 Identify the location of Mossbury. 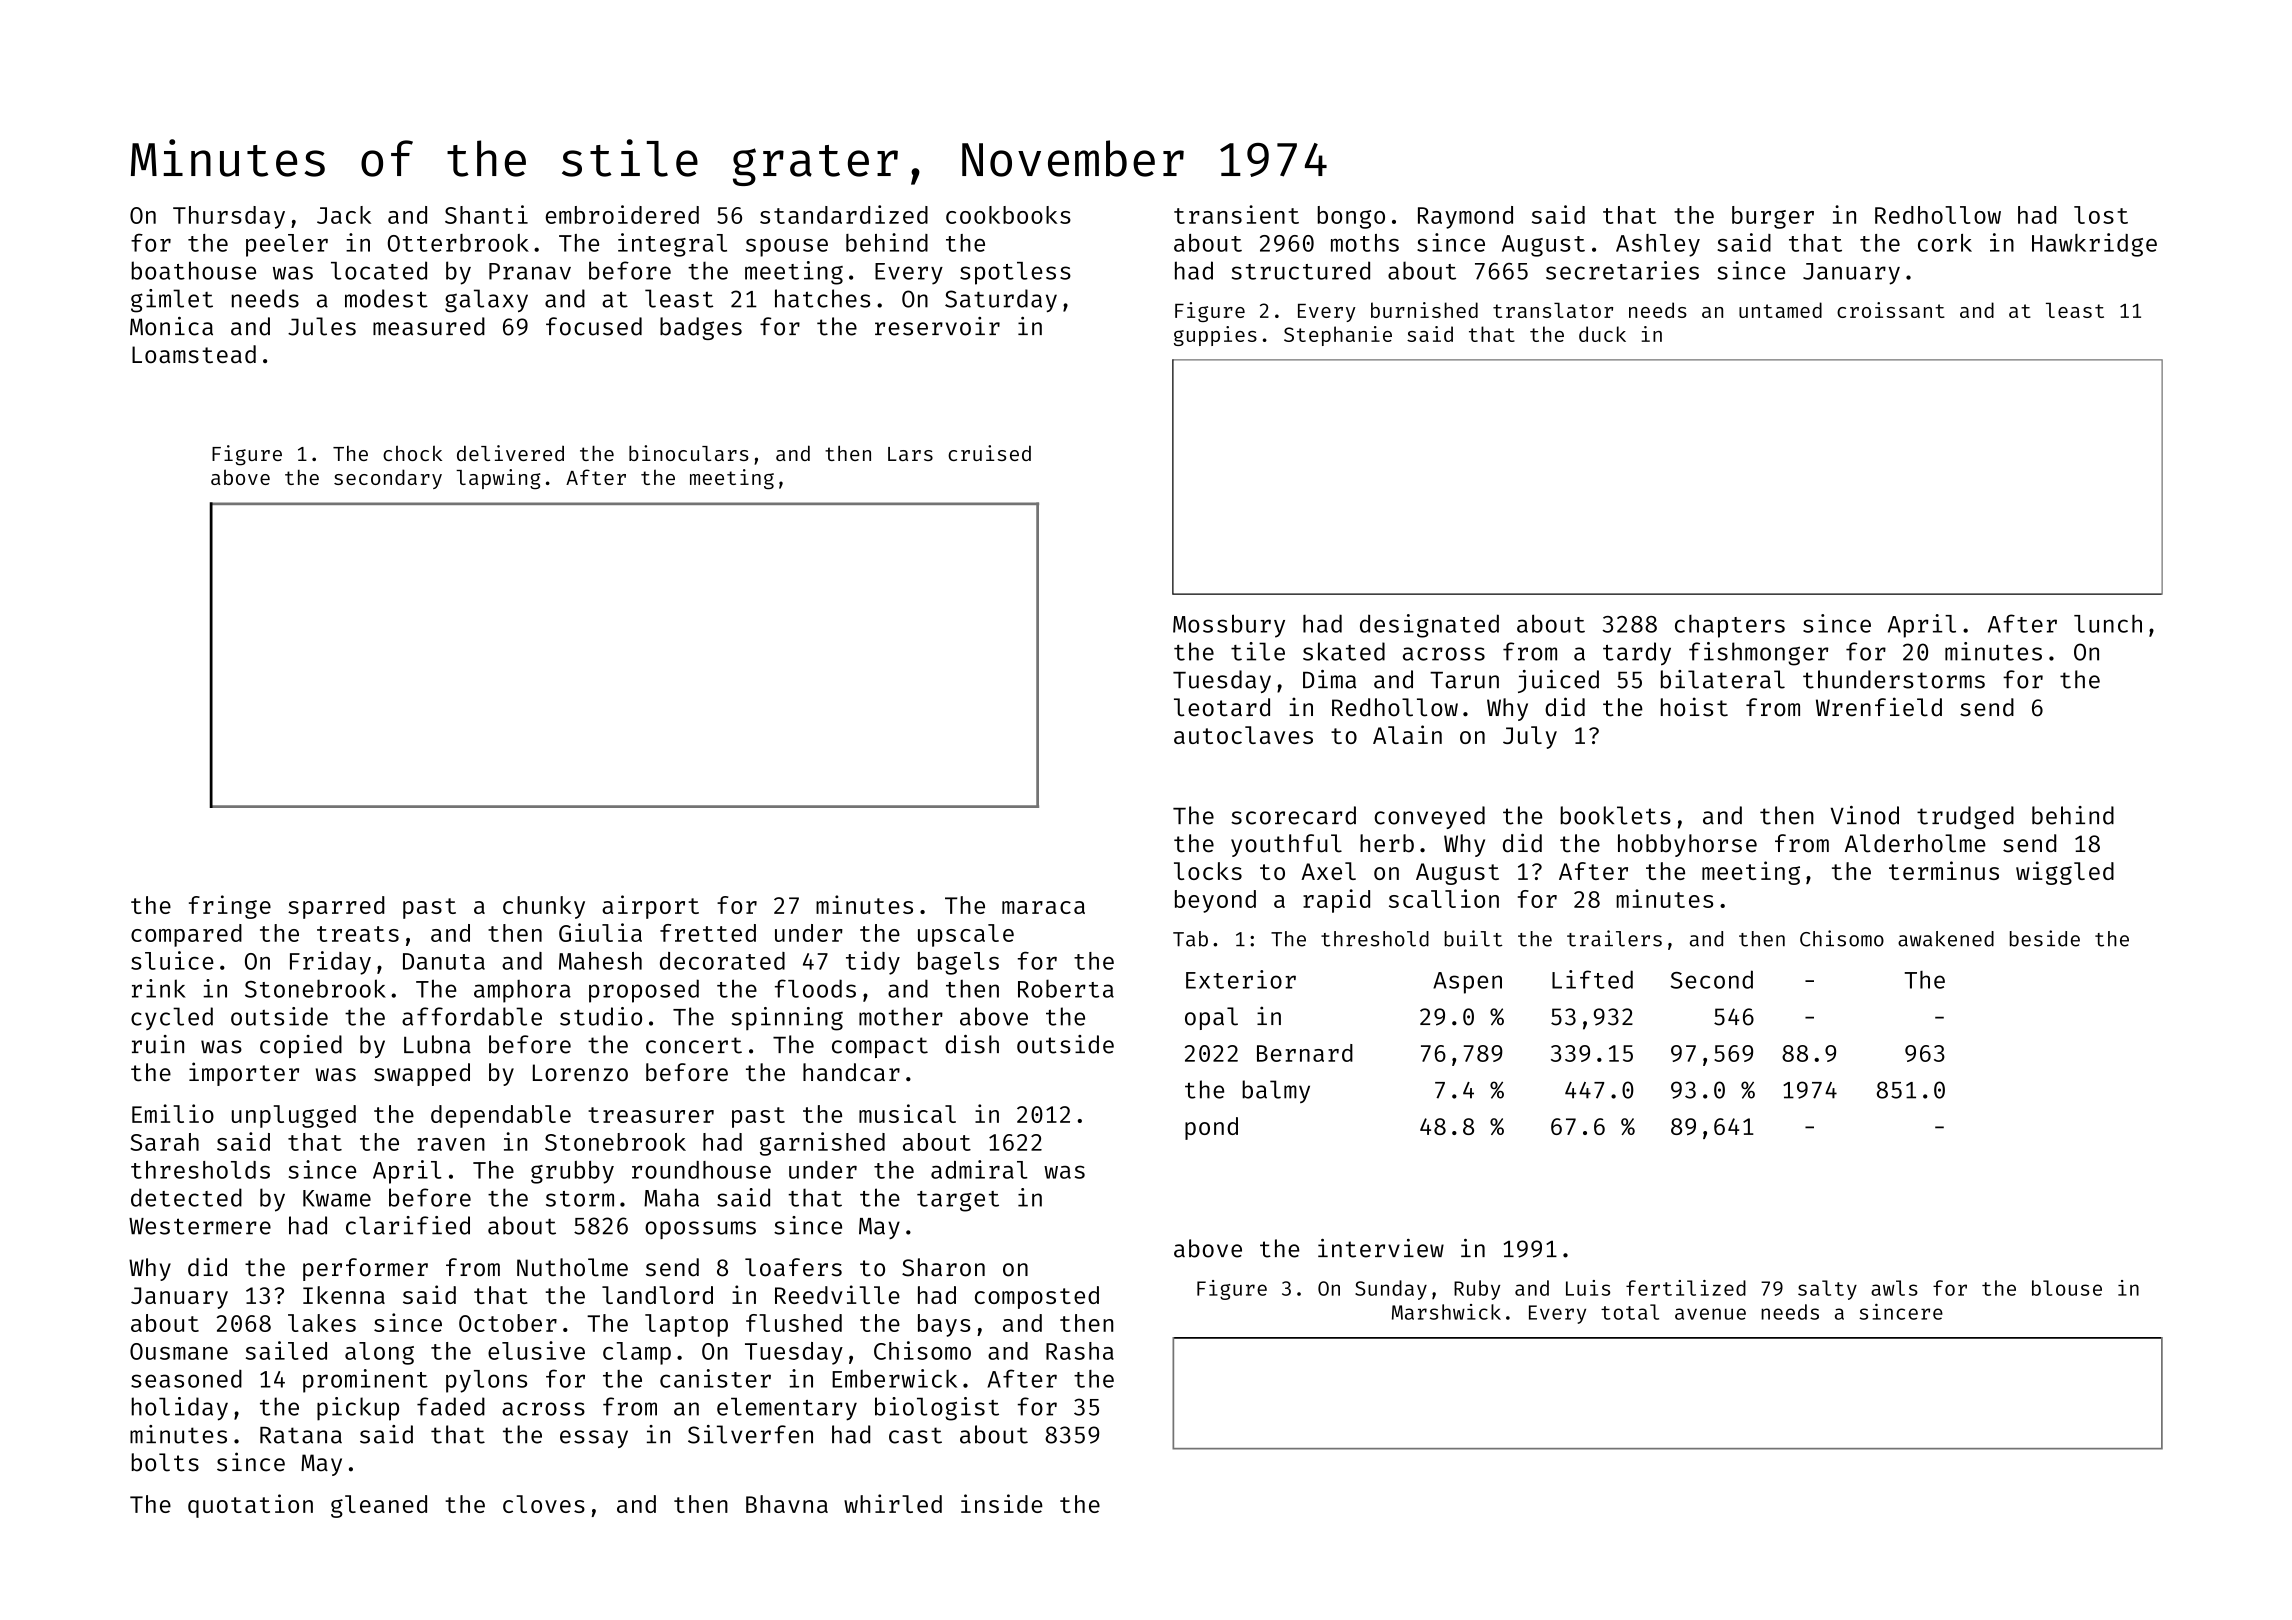
(1229, 626).
